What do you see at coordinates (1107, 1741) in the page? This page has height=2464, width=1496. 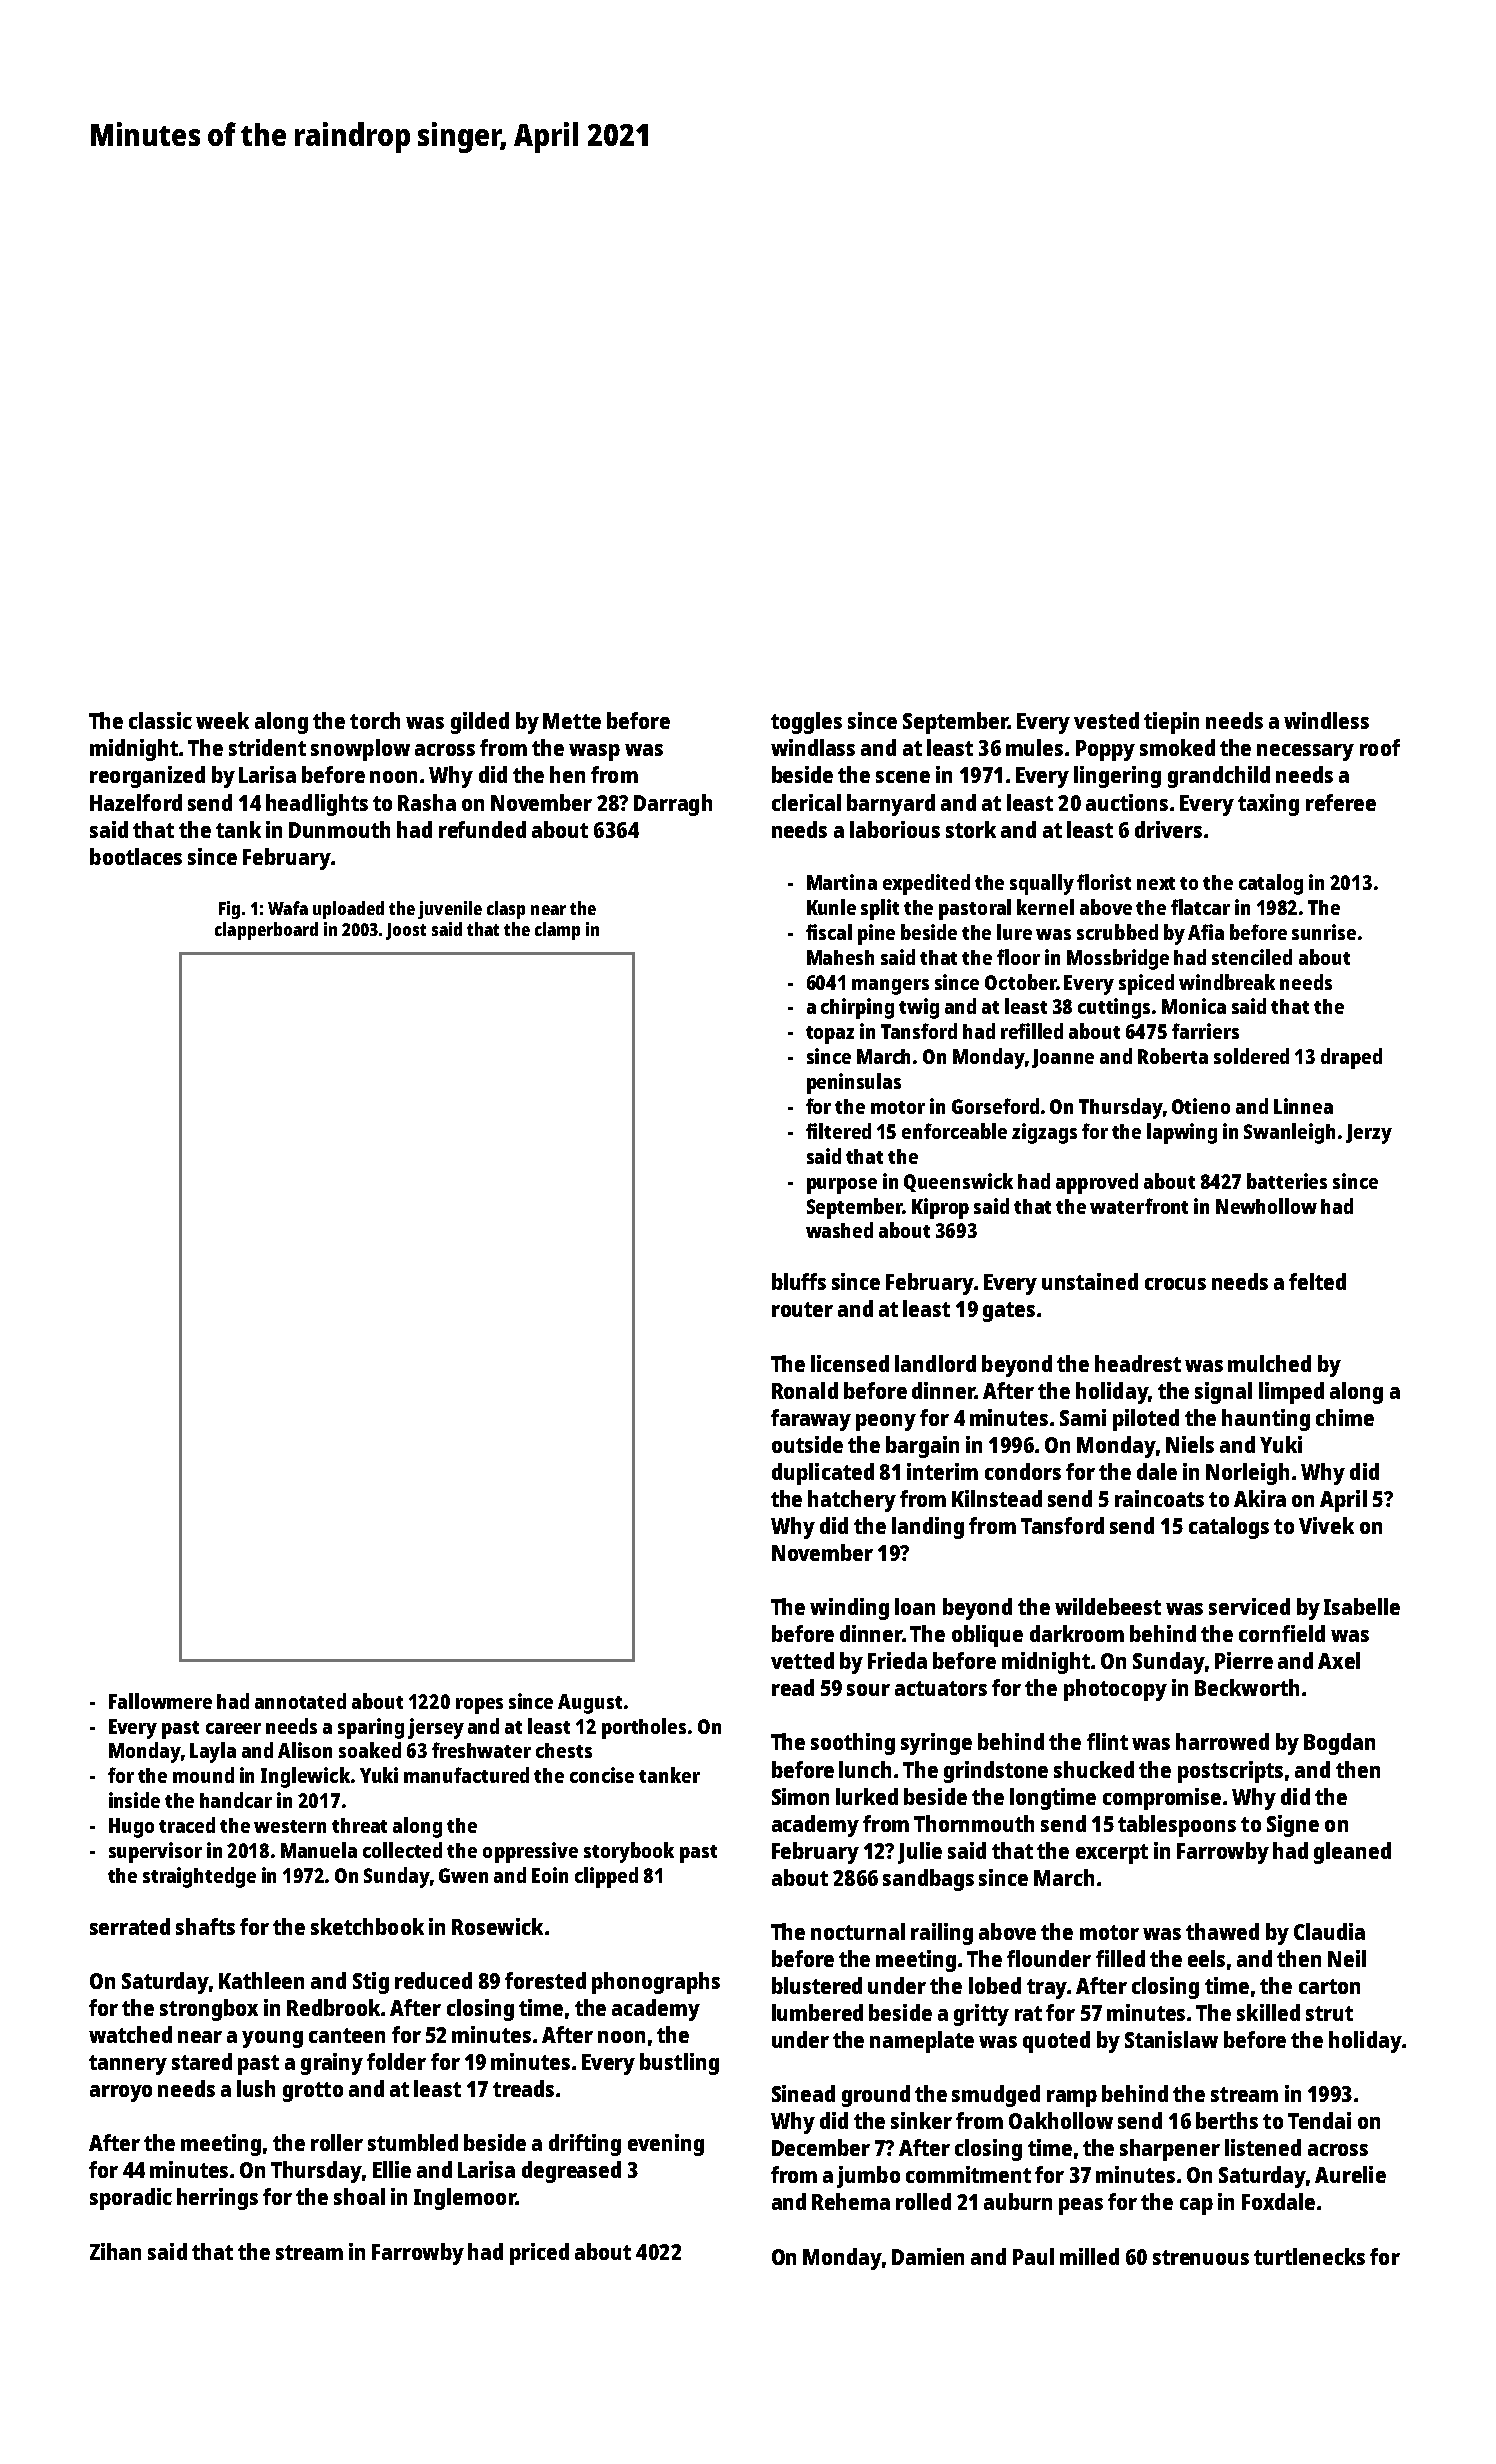 I see `flint` at bounding box center [1107, 1741].
